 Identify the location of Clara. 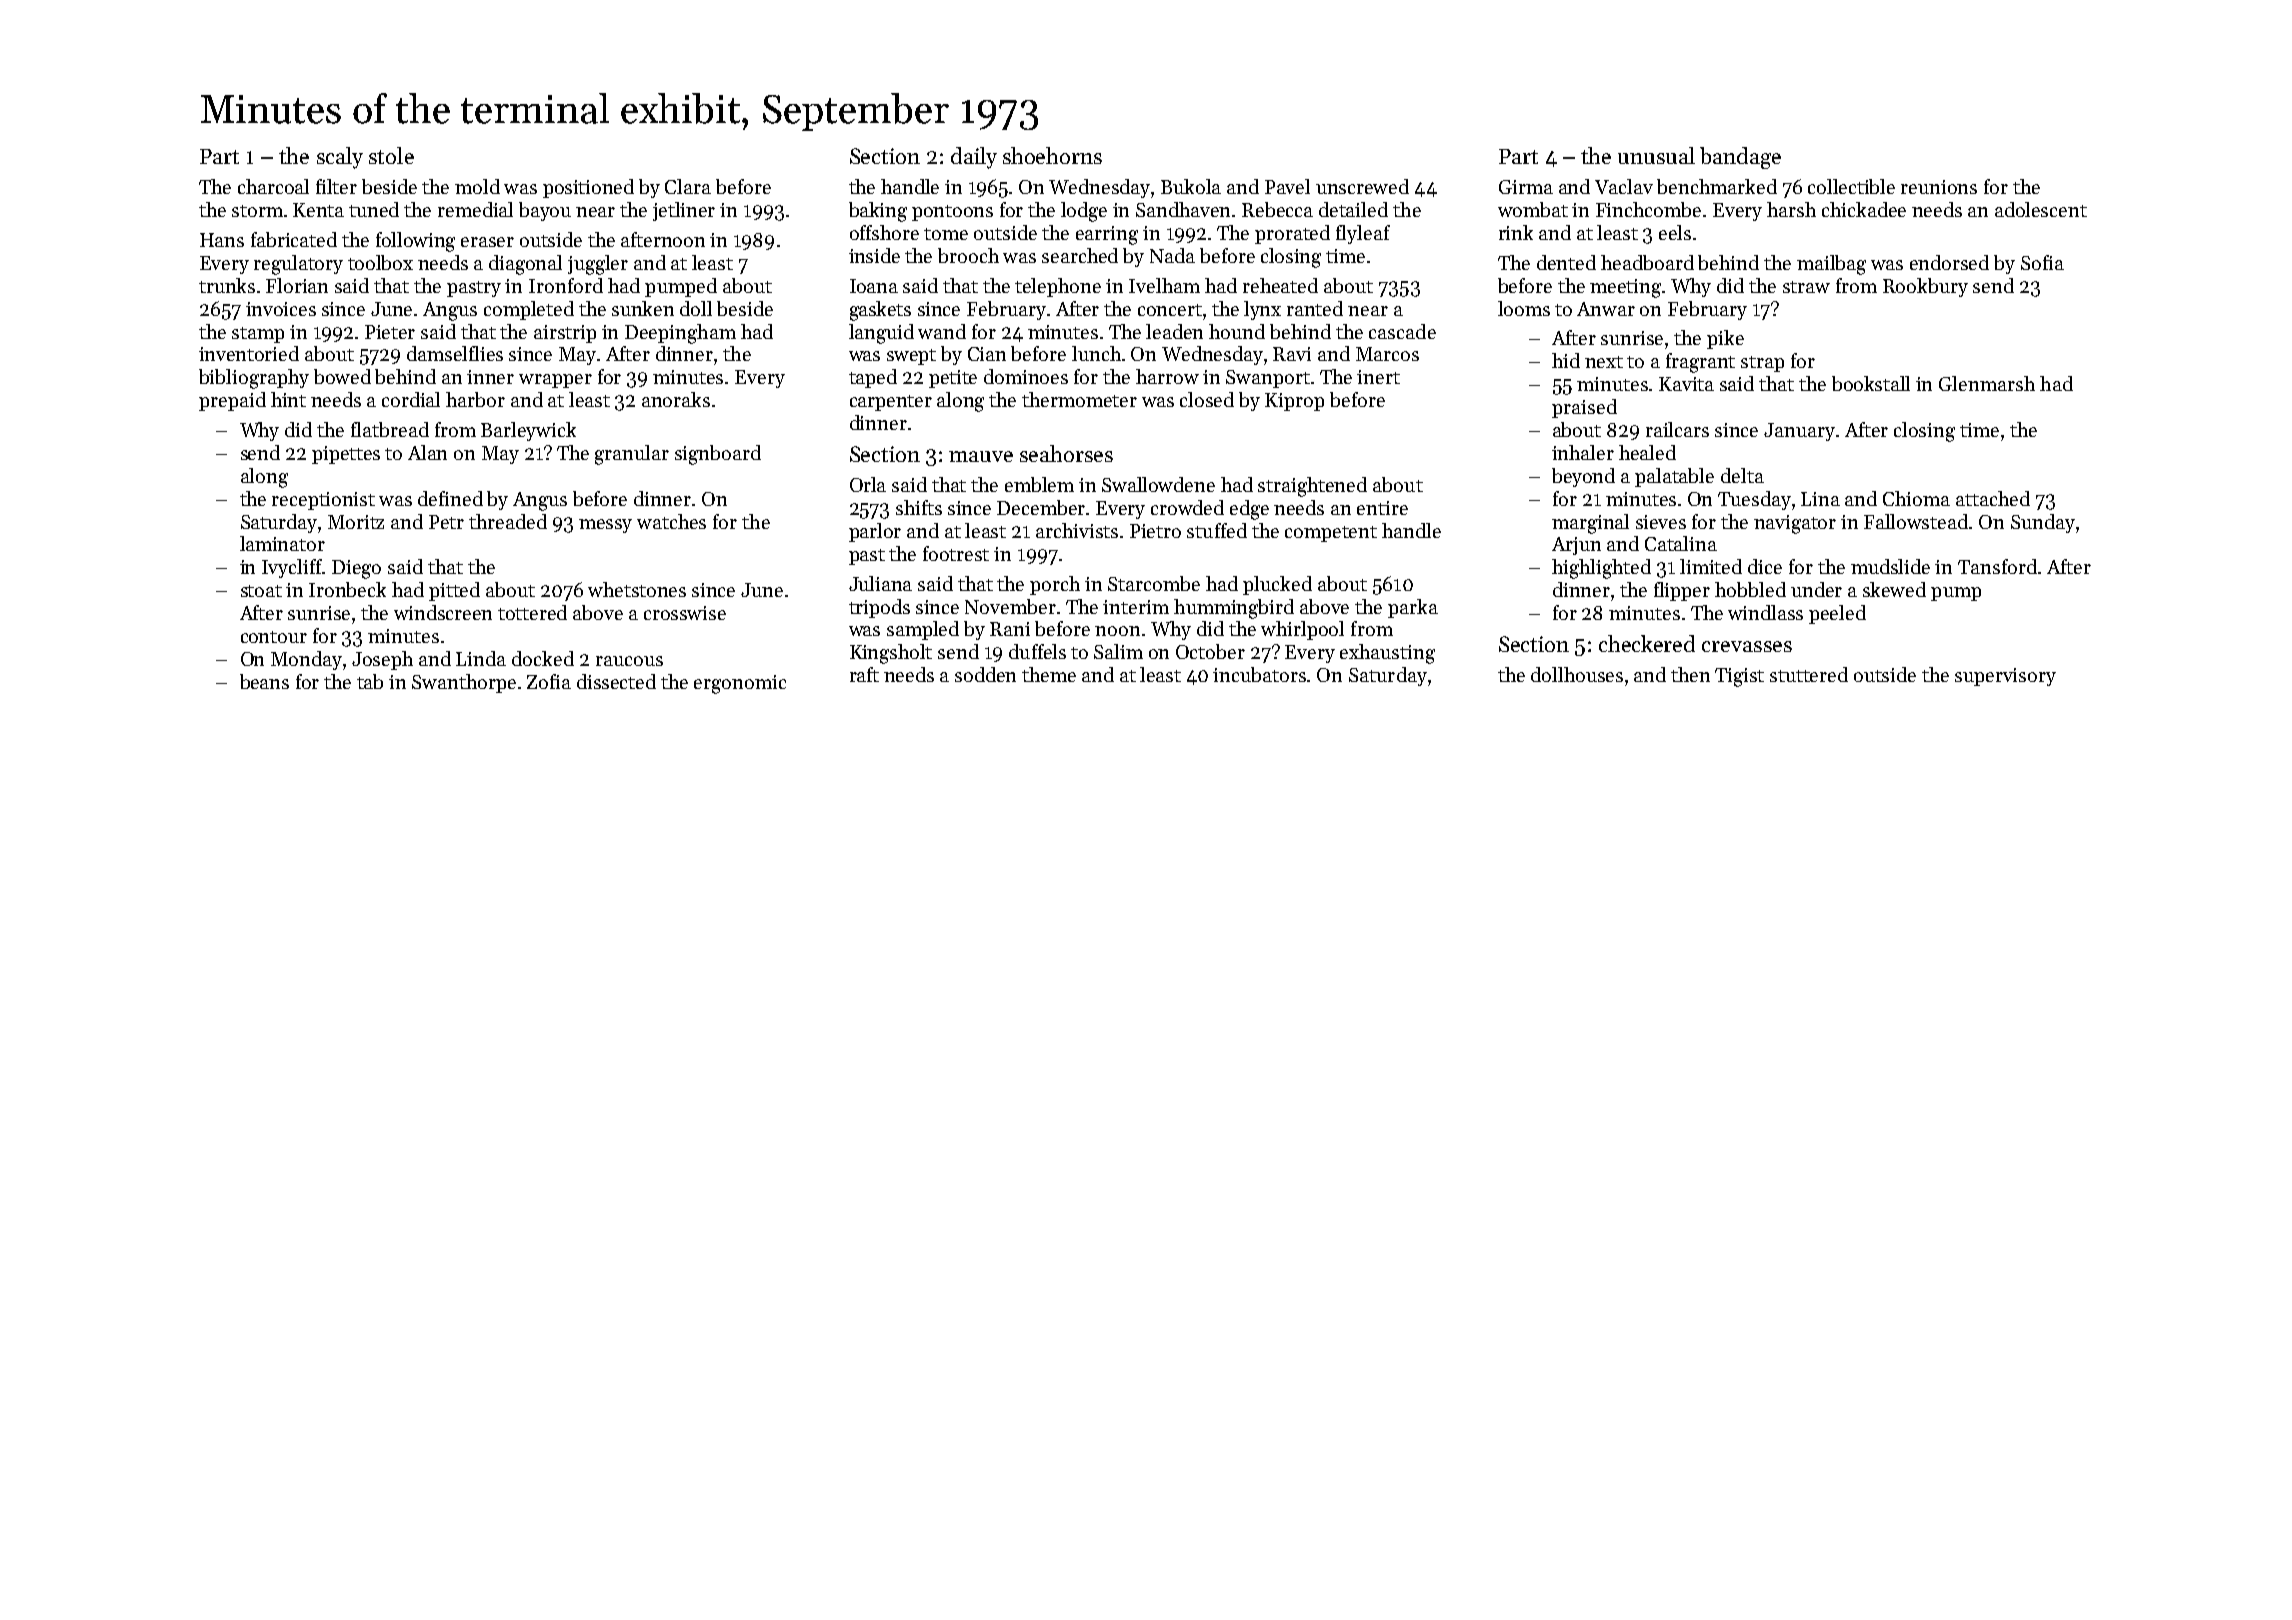
(688, 186).
